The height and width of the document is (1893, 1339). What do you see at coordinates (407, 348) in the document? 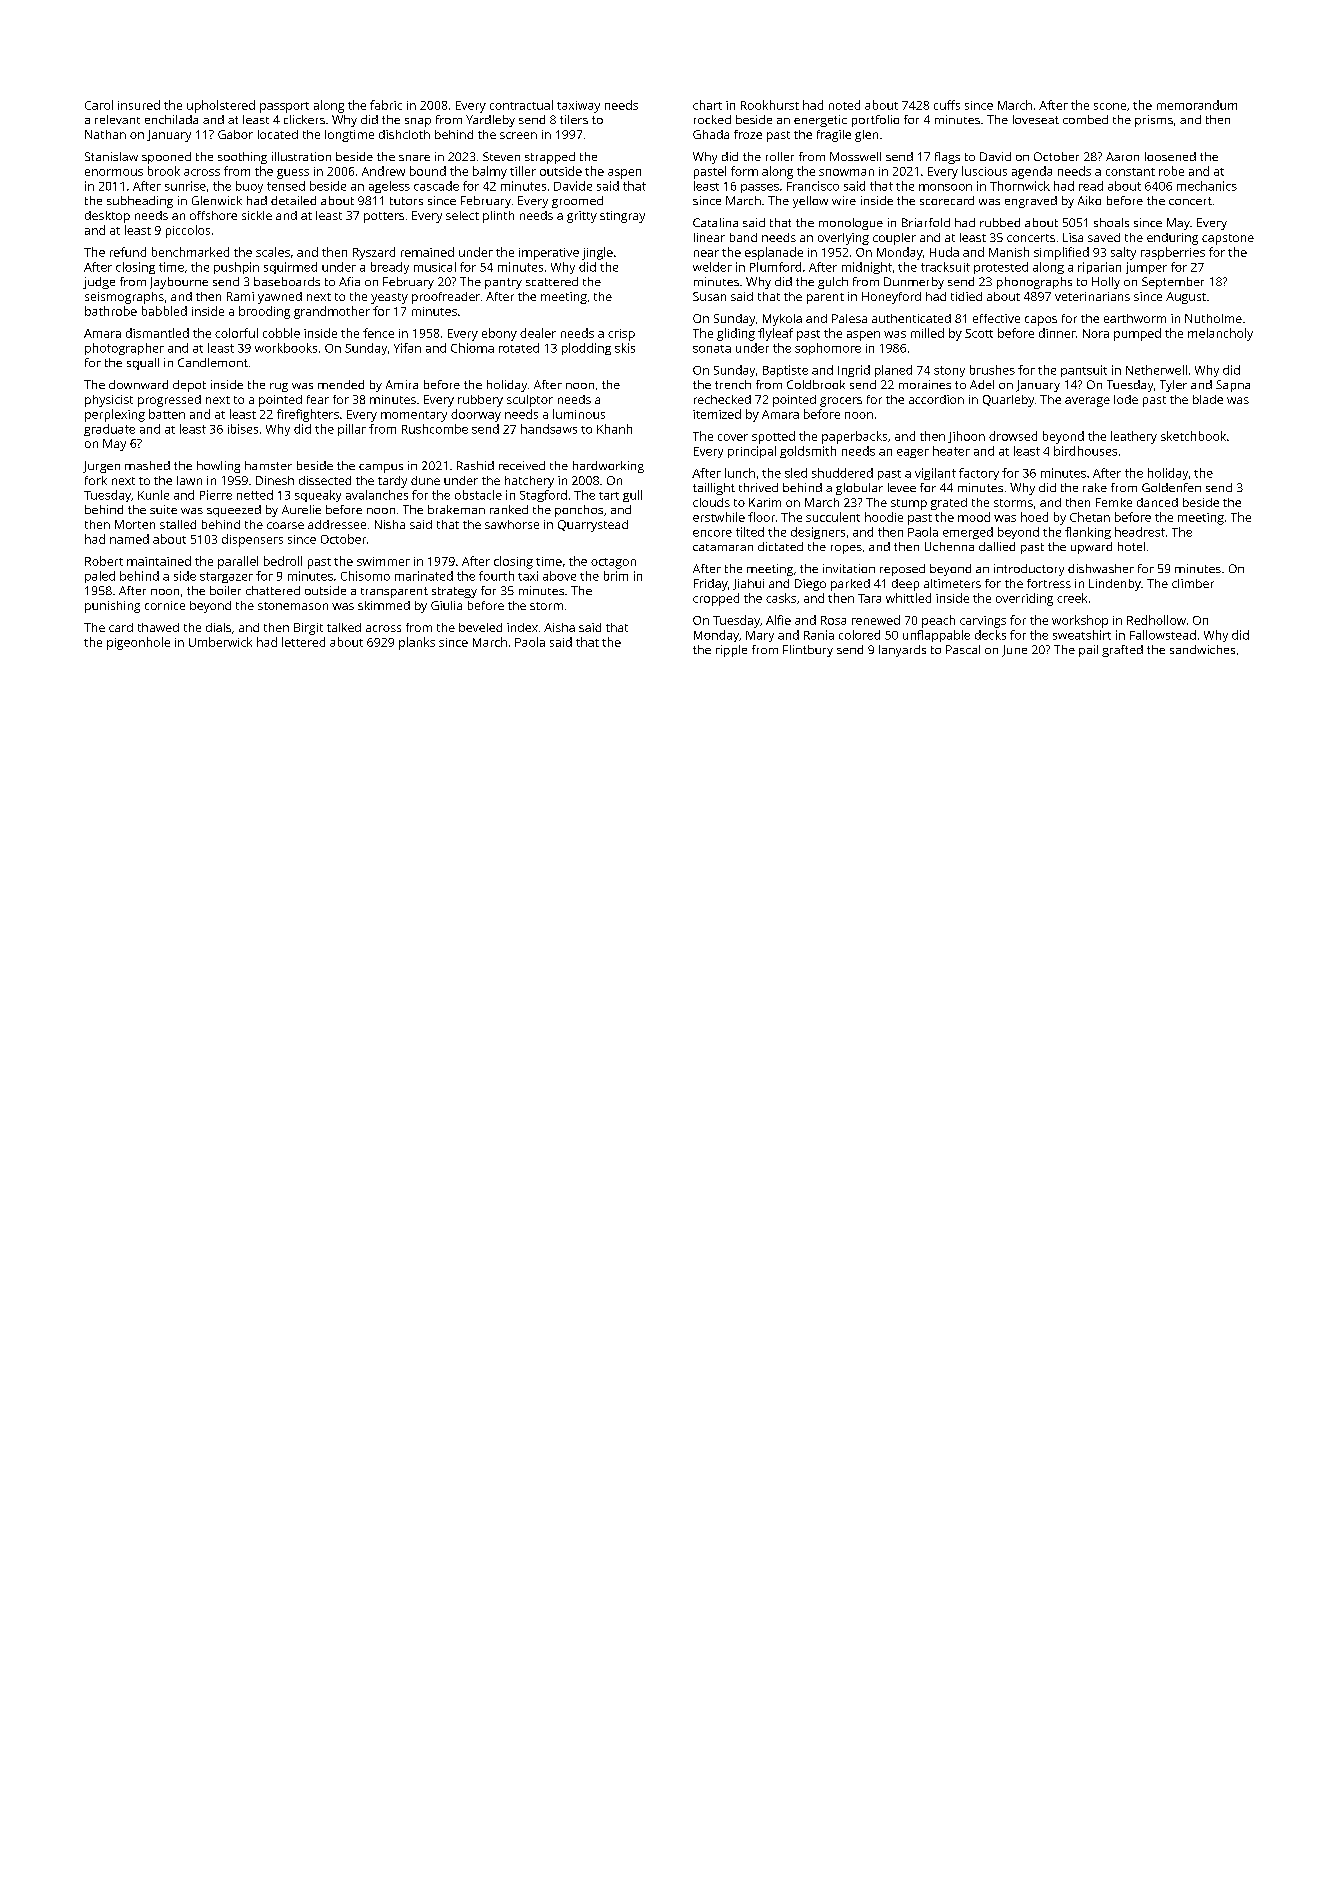
I see `Yifan` at bounding box center [407, 348].
